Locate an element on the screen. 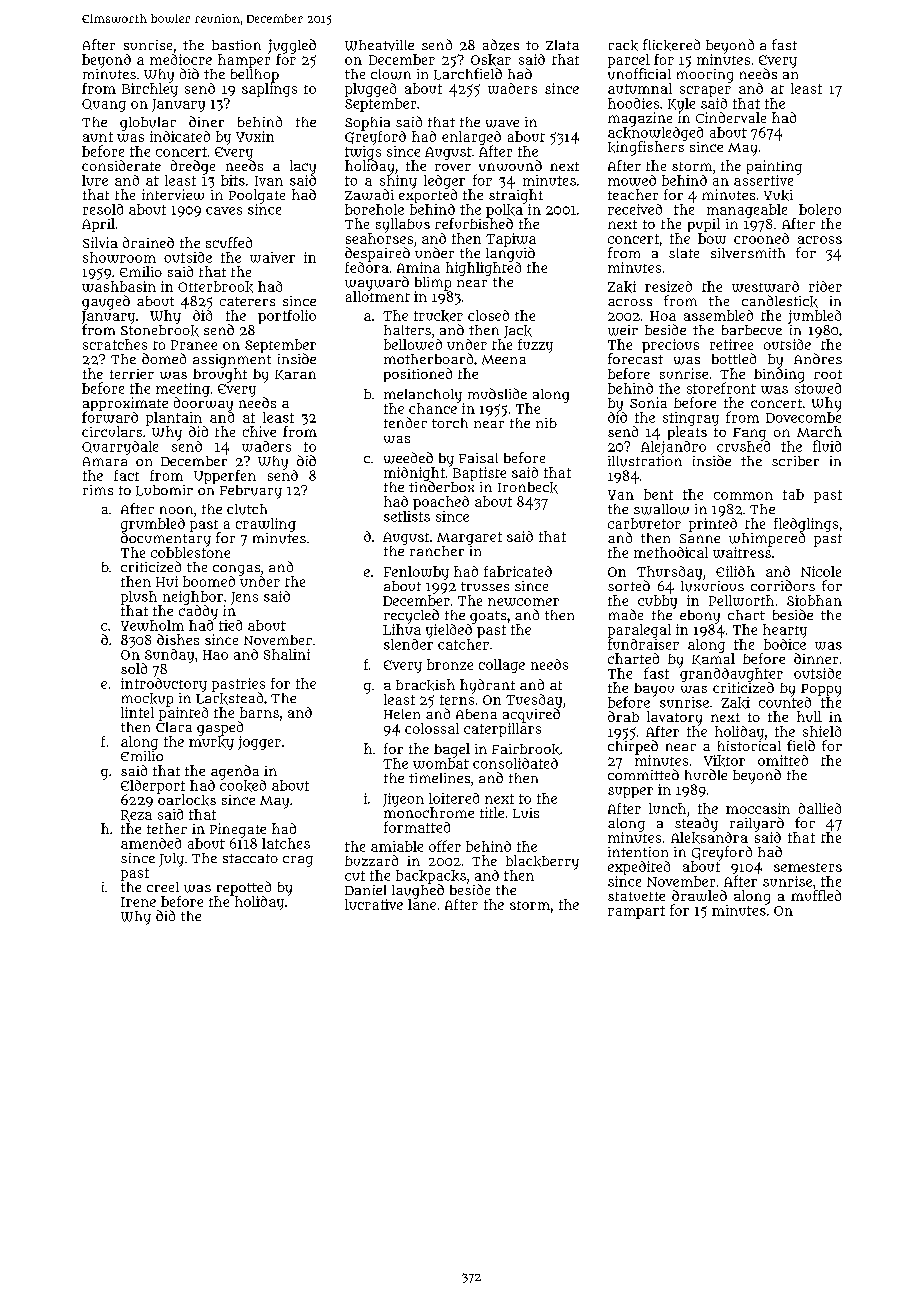 This screenshot has height=1308, width=924. amended is located at coordinates (151, 843).
